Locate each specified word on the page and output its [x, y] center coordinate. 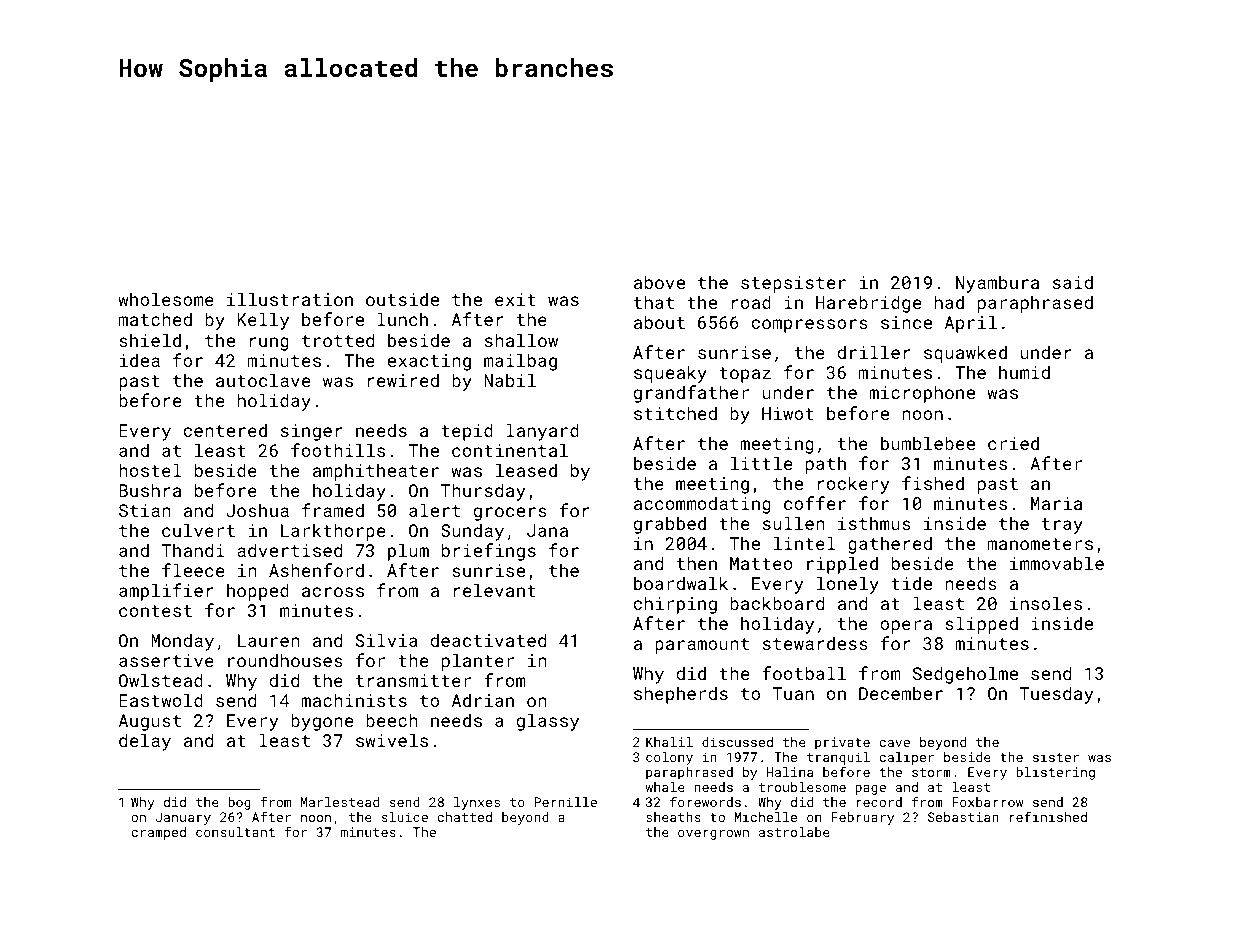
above [659, 282]
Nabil [510, 380]
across [333, 592]
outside [402, 299]
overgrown [713, 835]
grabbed [670, 525]
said [1073, 282]
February [862, 818]
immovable [1057, 563]
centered [225, 430]
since [906, 322]
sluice [405, 817]
